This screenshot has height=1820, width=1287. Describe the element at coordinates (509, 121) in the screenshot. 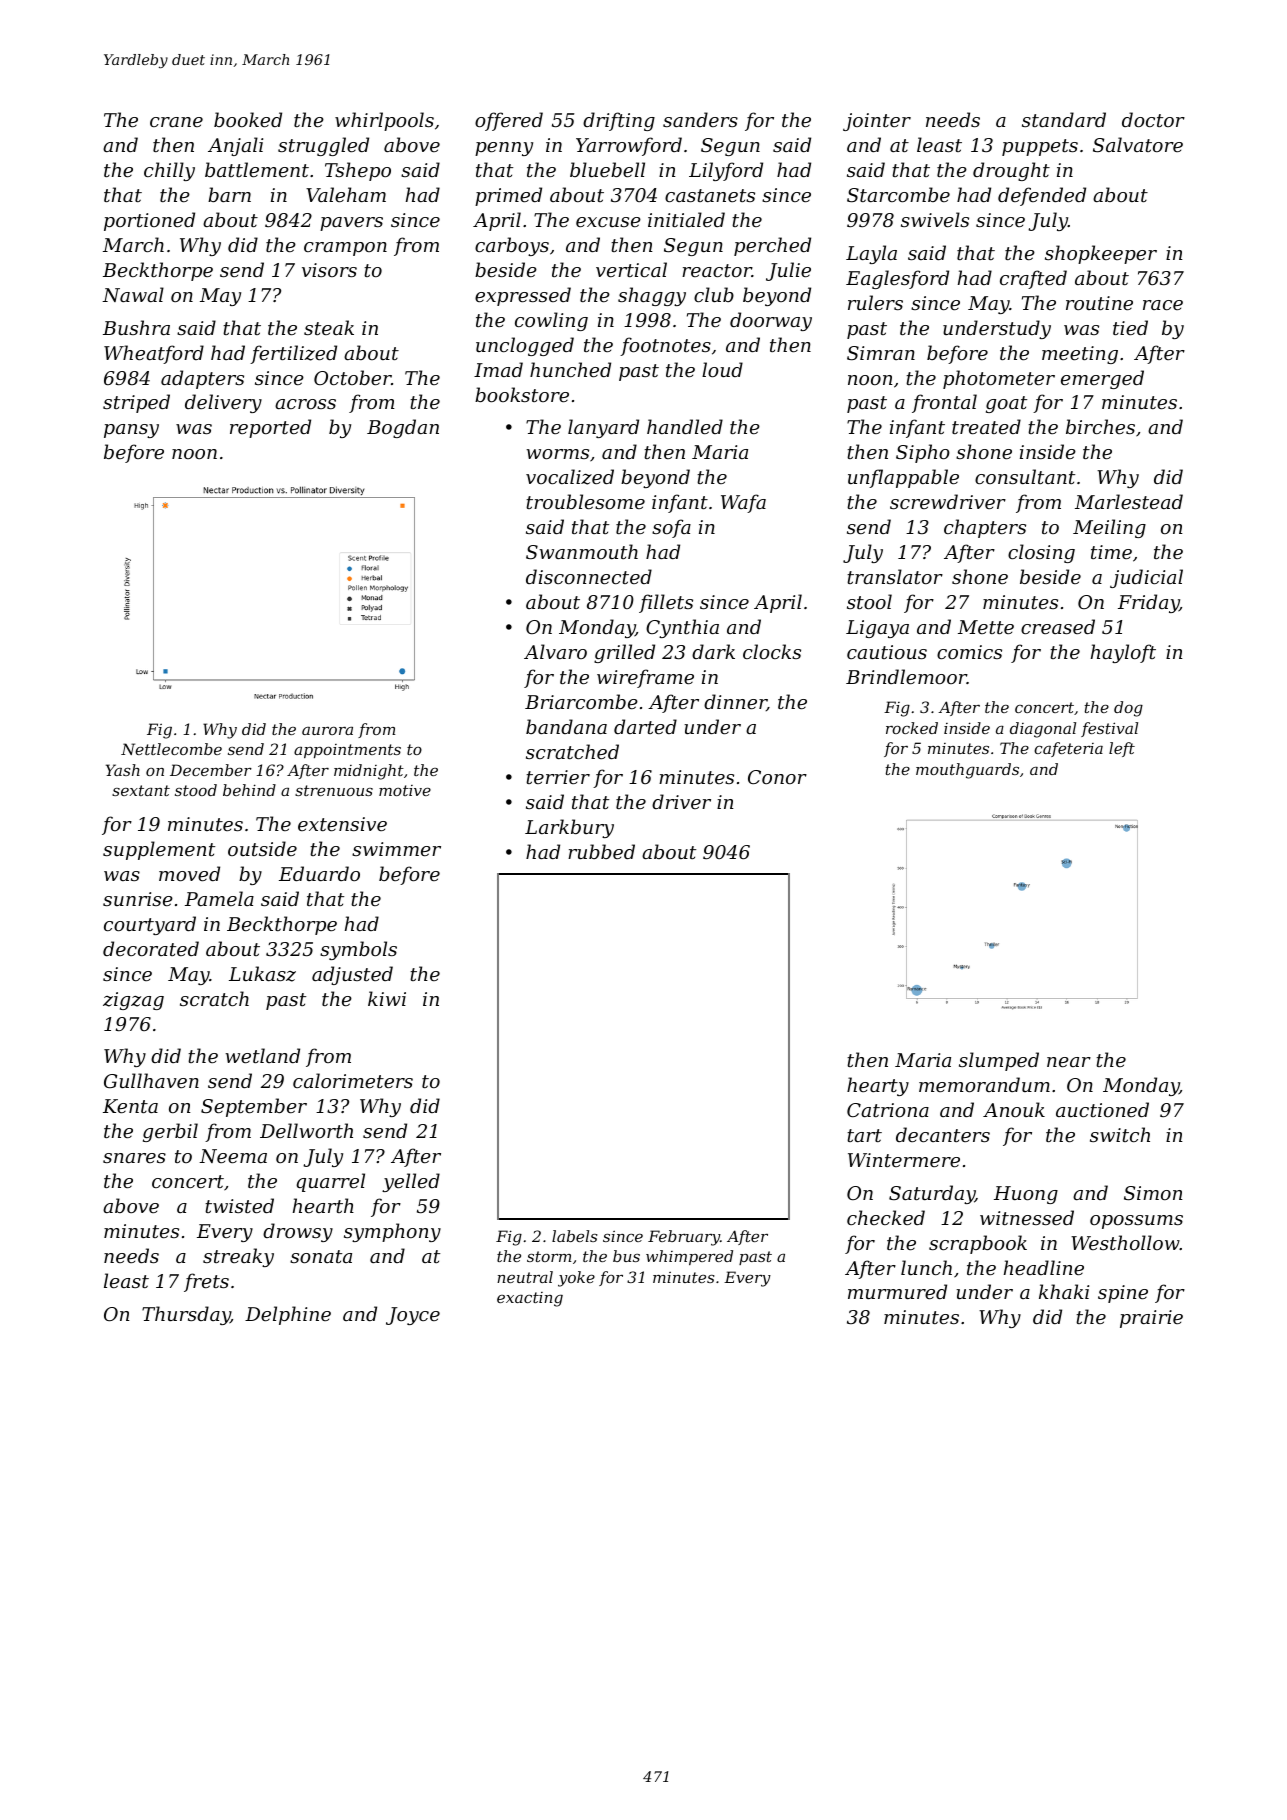

I see `offered` at that location.
